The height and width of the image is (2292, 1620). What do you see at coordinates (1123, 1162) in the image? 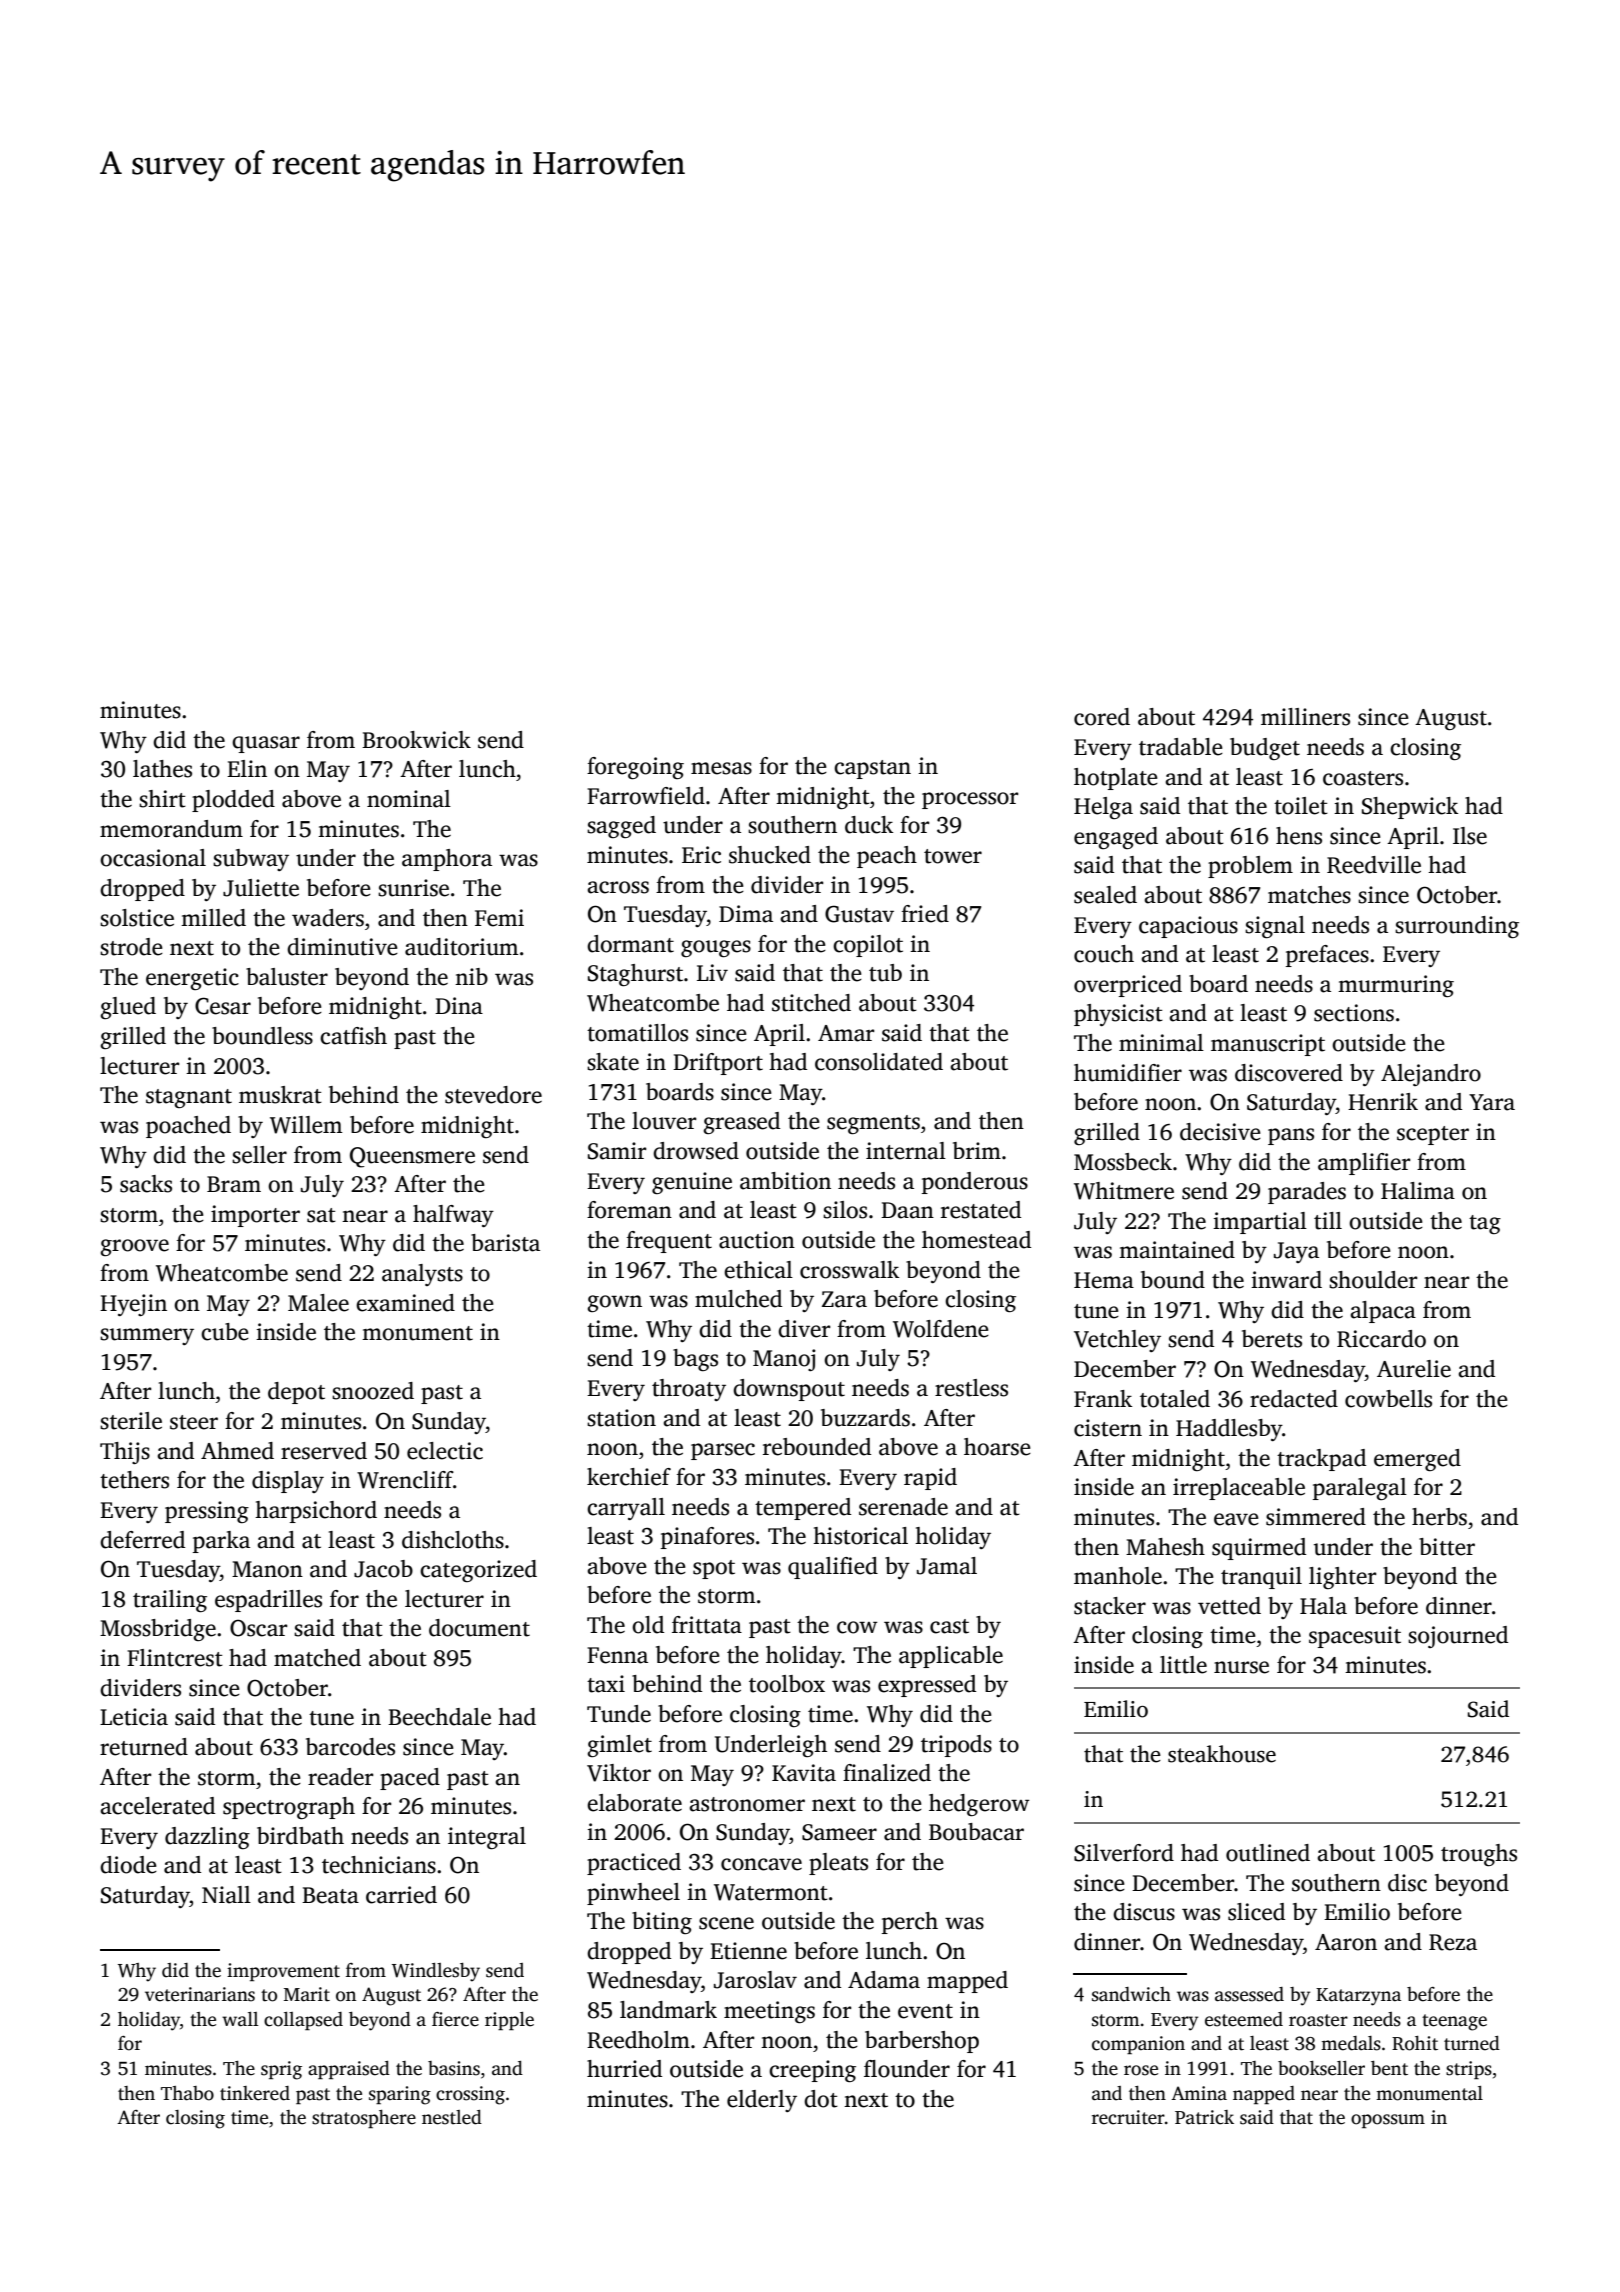
I see `Mossbeck` at bounding box center [1123, 1162].
